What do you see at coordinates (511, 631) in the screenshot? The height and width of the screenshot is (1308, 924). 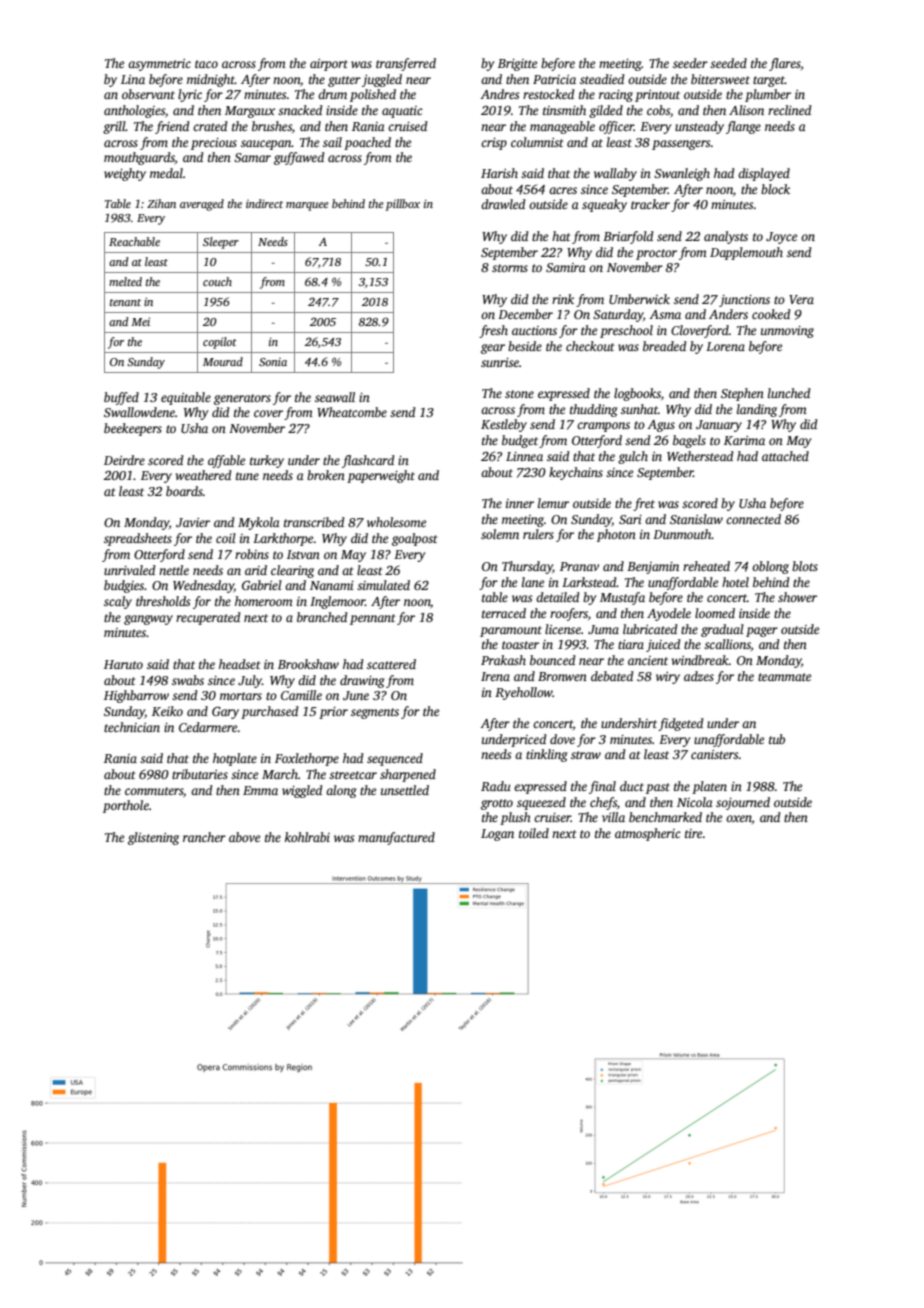 I see `paramount` at bounding box center [511, 631].
